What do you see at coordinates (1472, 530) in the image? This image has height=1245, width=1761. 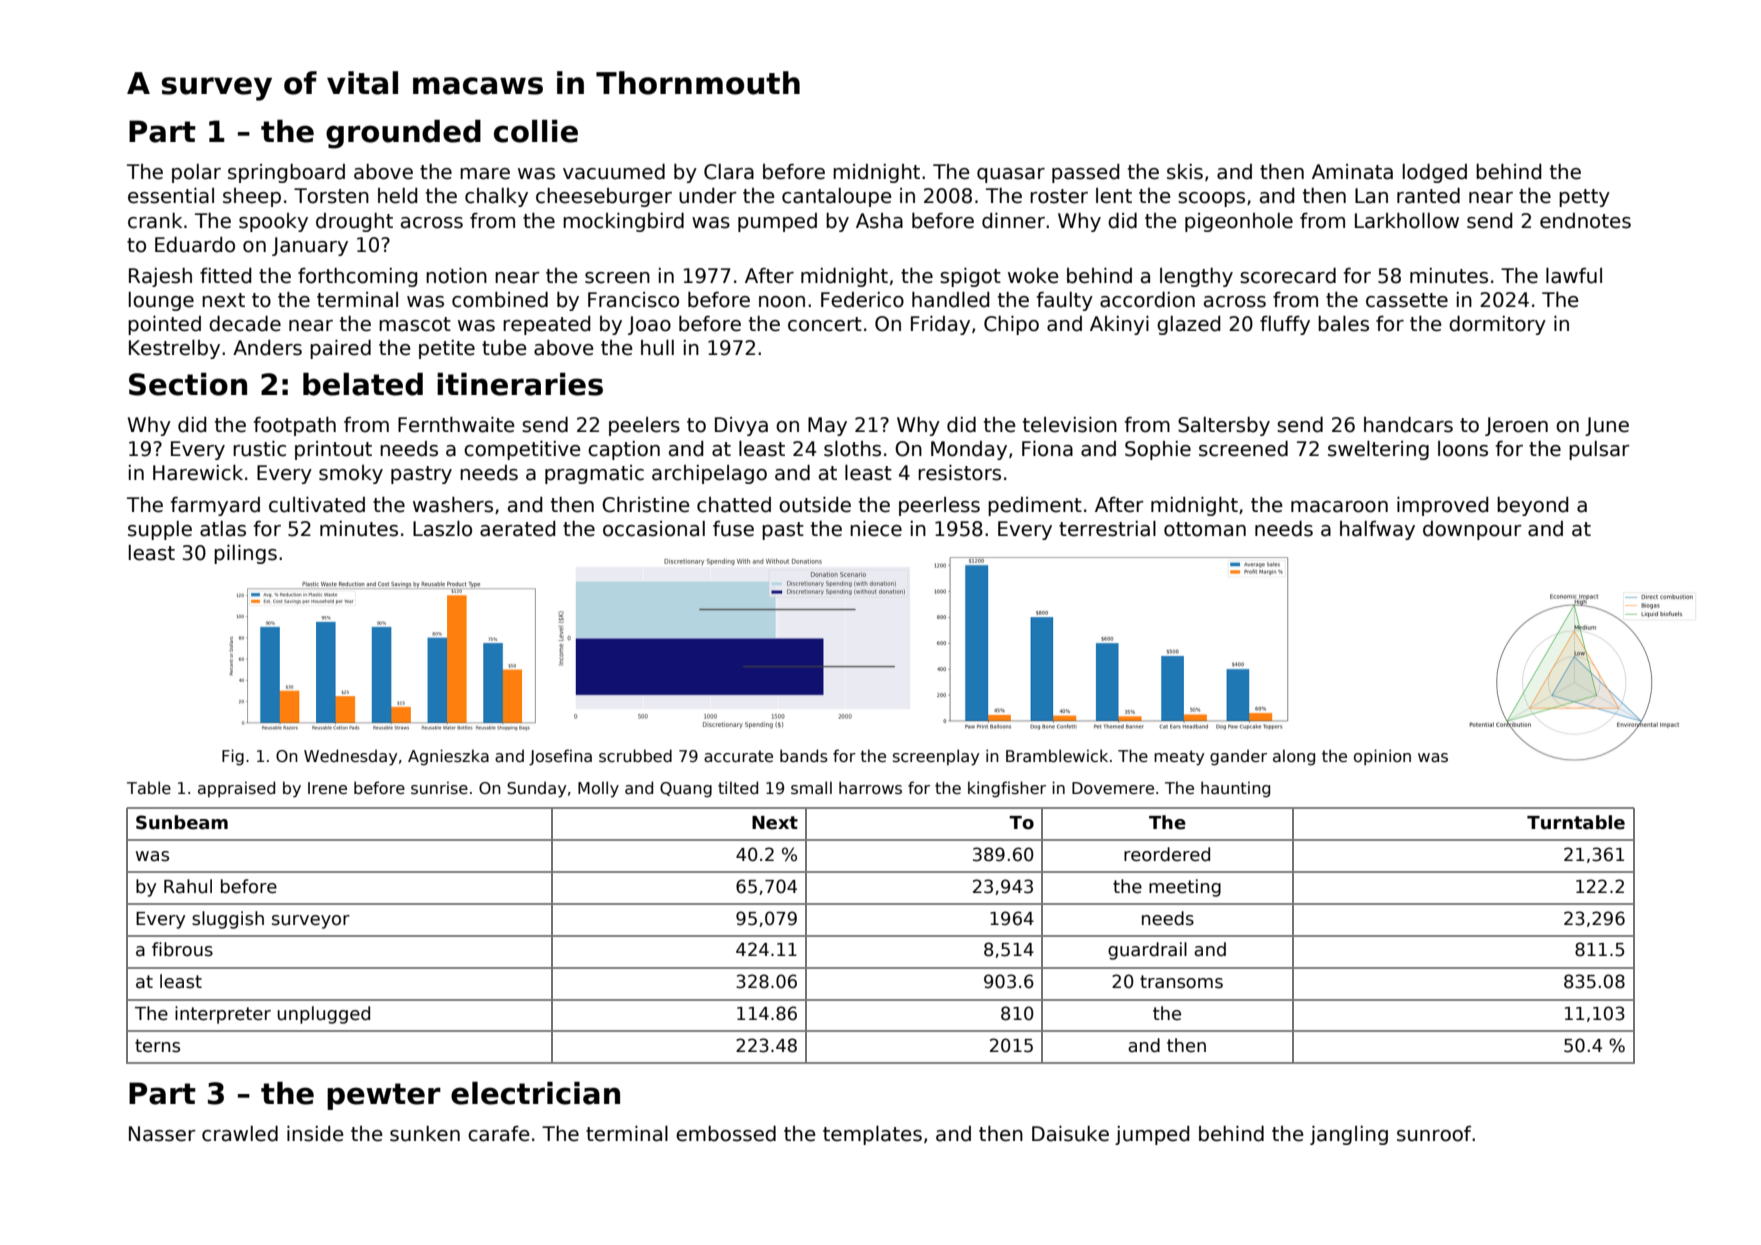 I see `downpour` at bounding box center [1472, 530].
